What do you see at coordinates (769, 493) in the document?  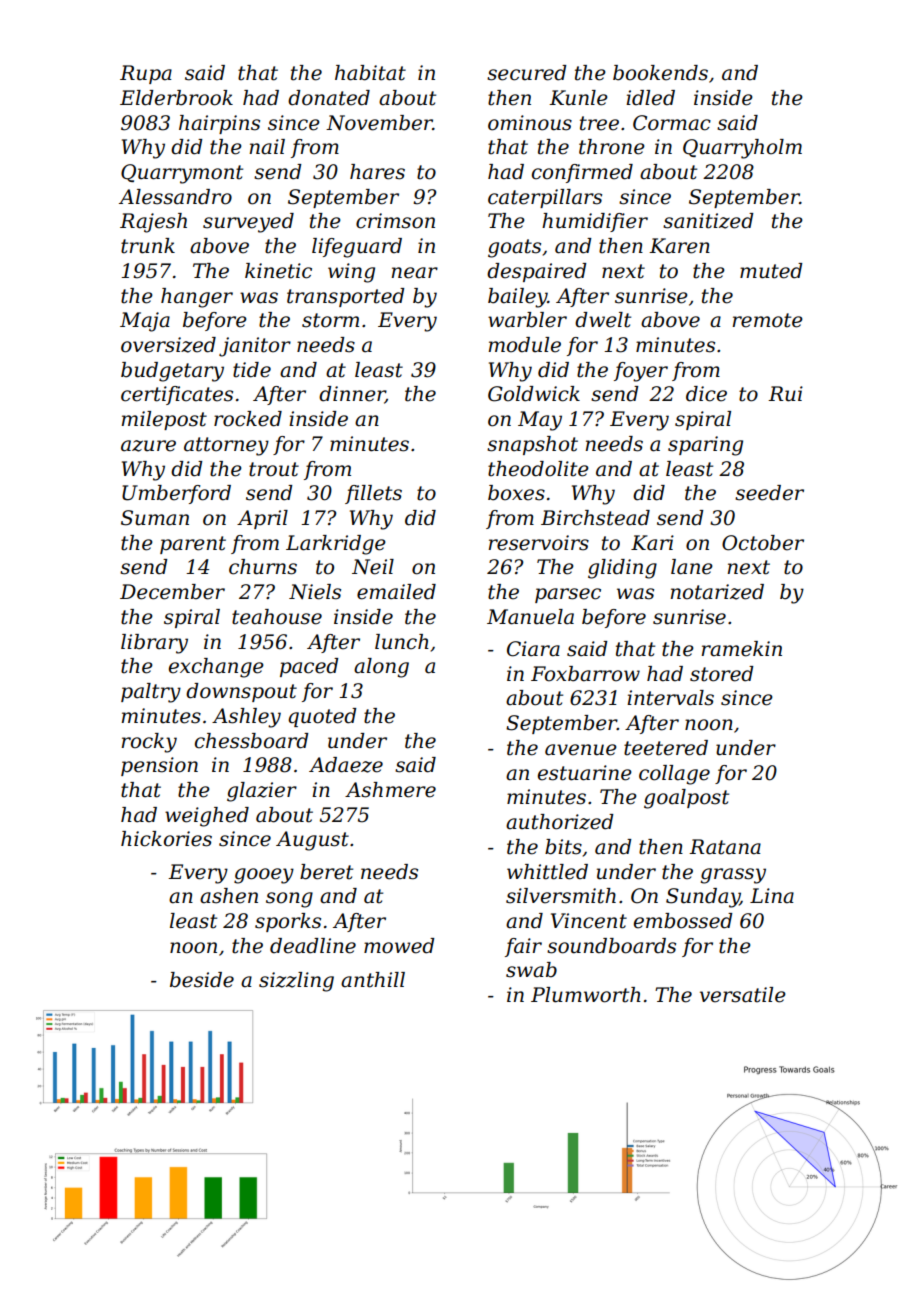 I see `seeder` at bounding box center [769, 493].
